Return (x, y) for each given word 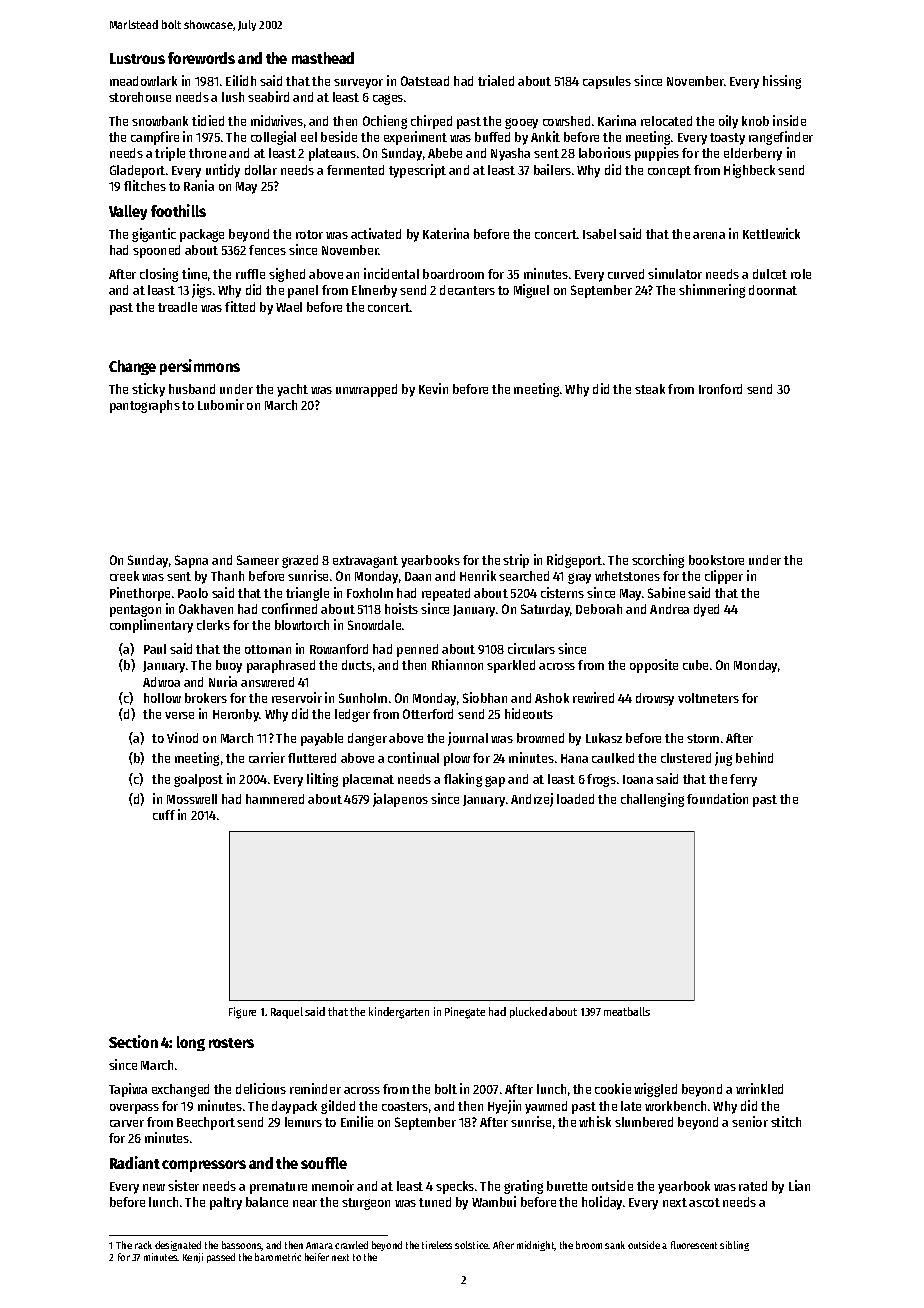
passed (221, 1258)
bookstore (716, 560)
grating (523, 1187)
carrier (267, 757)
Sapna (191, 561)
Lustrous (137, 58)
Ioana (638, 779)
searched (524, 576)
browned (540, 738)
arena (709, 235)
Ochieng (385, 122)
